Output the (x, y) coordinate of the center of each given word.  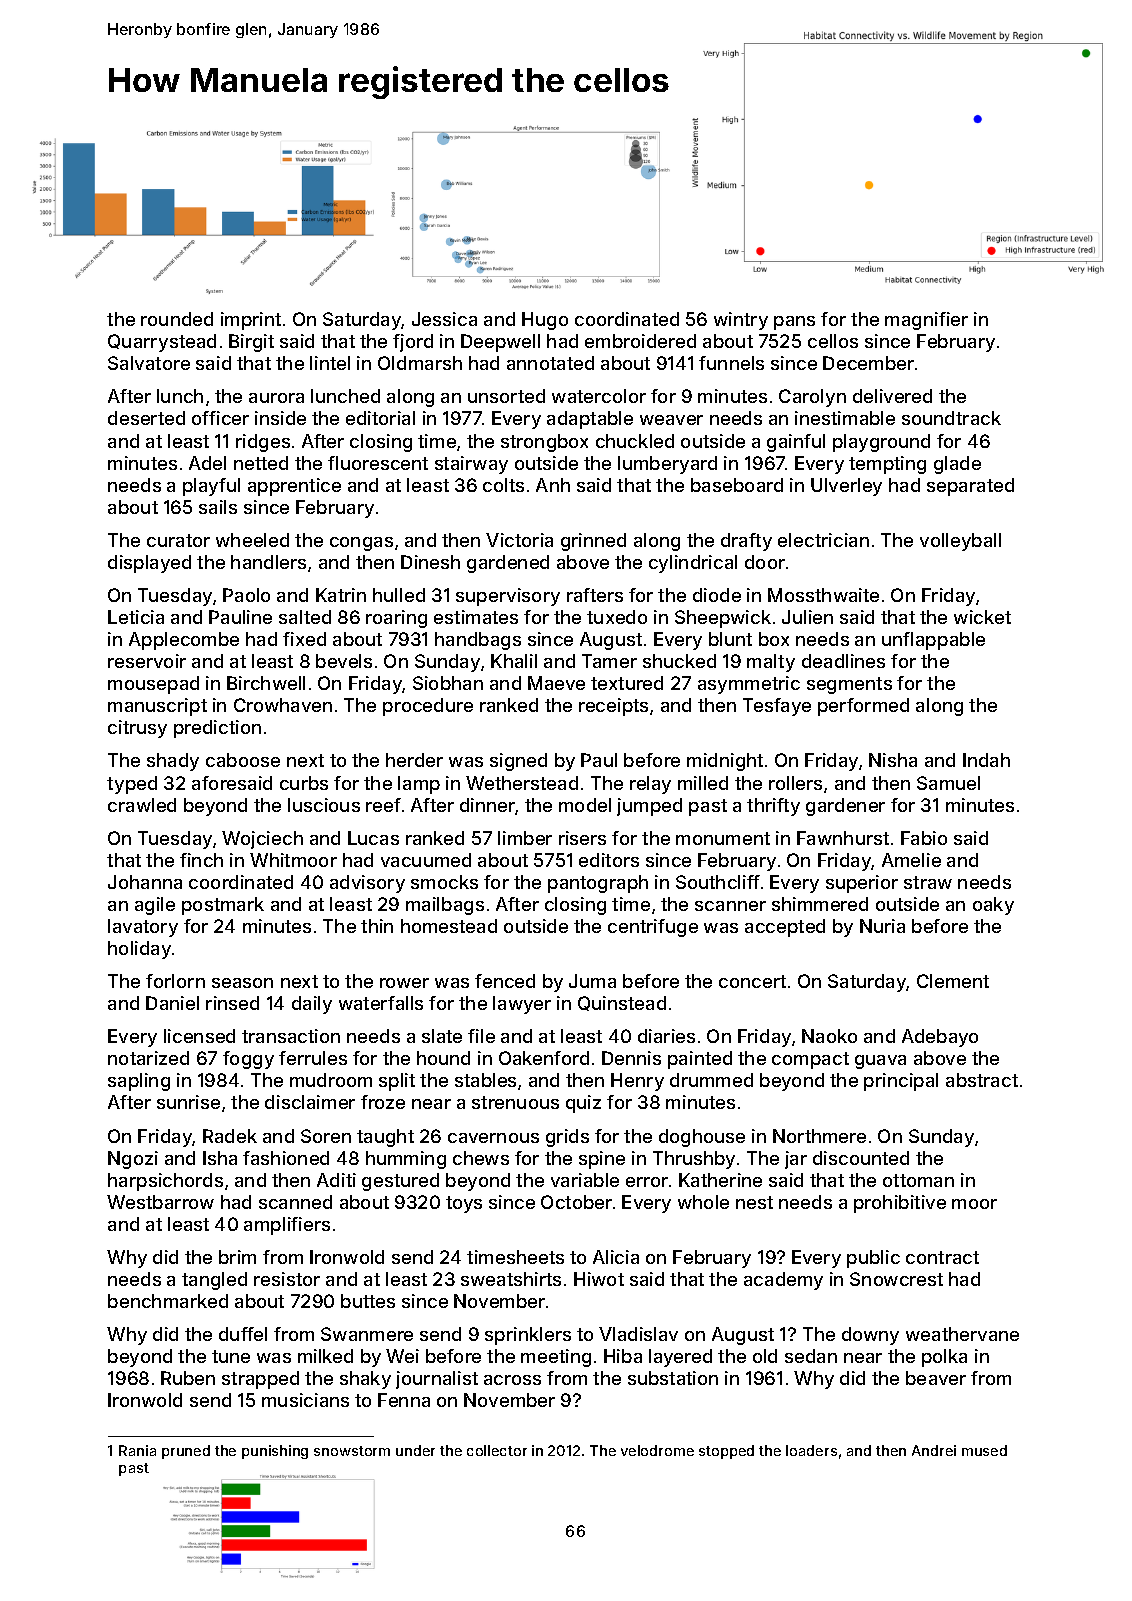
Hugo (545, 321)
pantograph (598, 884)
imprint (251, 321)
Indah (986, 760)
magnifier (926, 321)
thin (377, 926)
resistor (287, 1279)
